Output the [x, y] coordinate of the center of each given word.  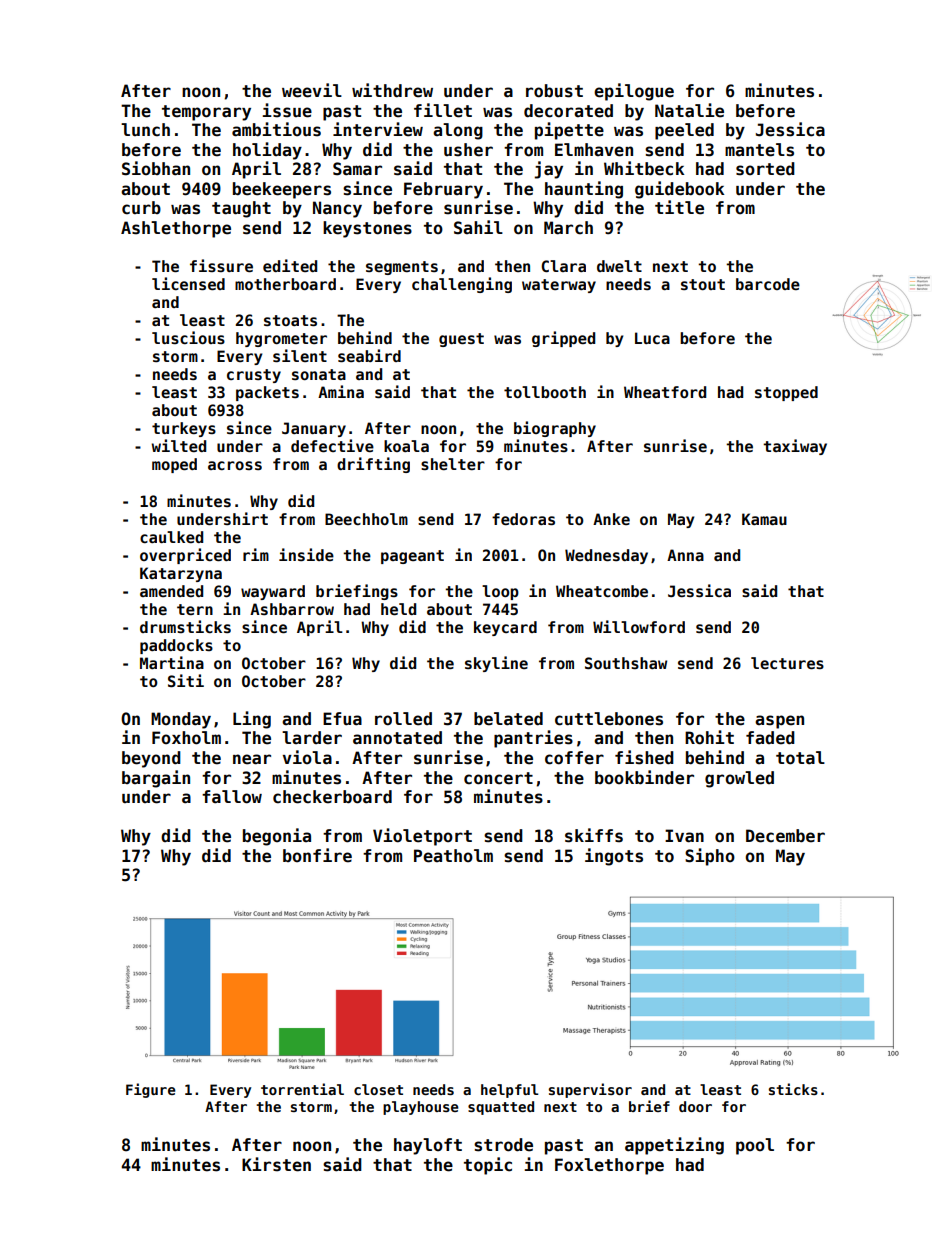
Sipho [710, 857]
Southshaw [626, 663]
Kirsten [276, 1164]
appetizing [674, 1146]
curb [141, 208]
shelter [453, 464]
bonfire [317, 855]
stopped [786, 393]
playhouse [421, 1108]
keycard [505, 628]
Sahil [478, 227]
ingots [614, 857]
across [235, 465]
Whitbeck [644, 168]
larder [312, 738]
